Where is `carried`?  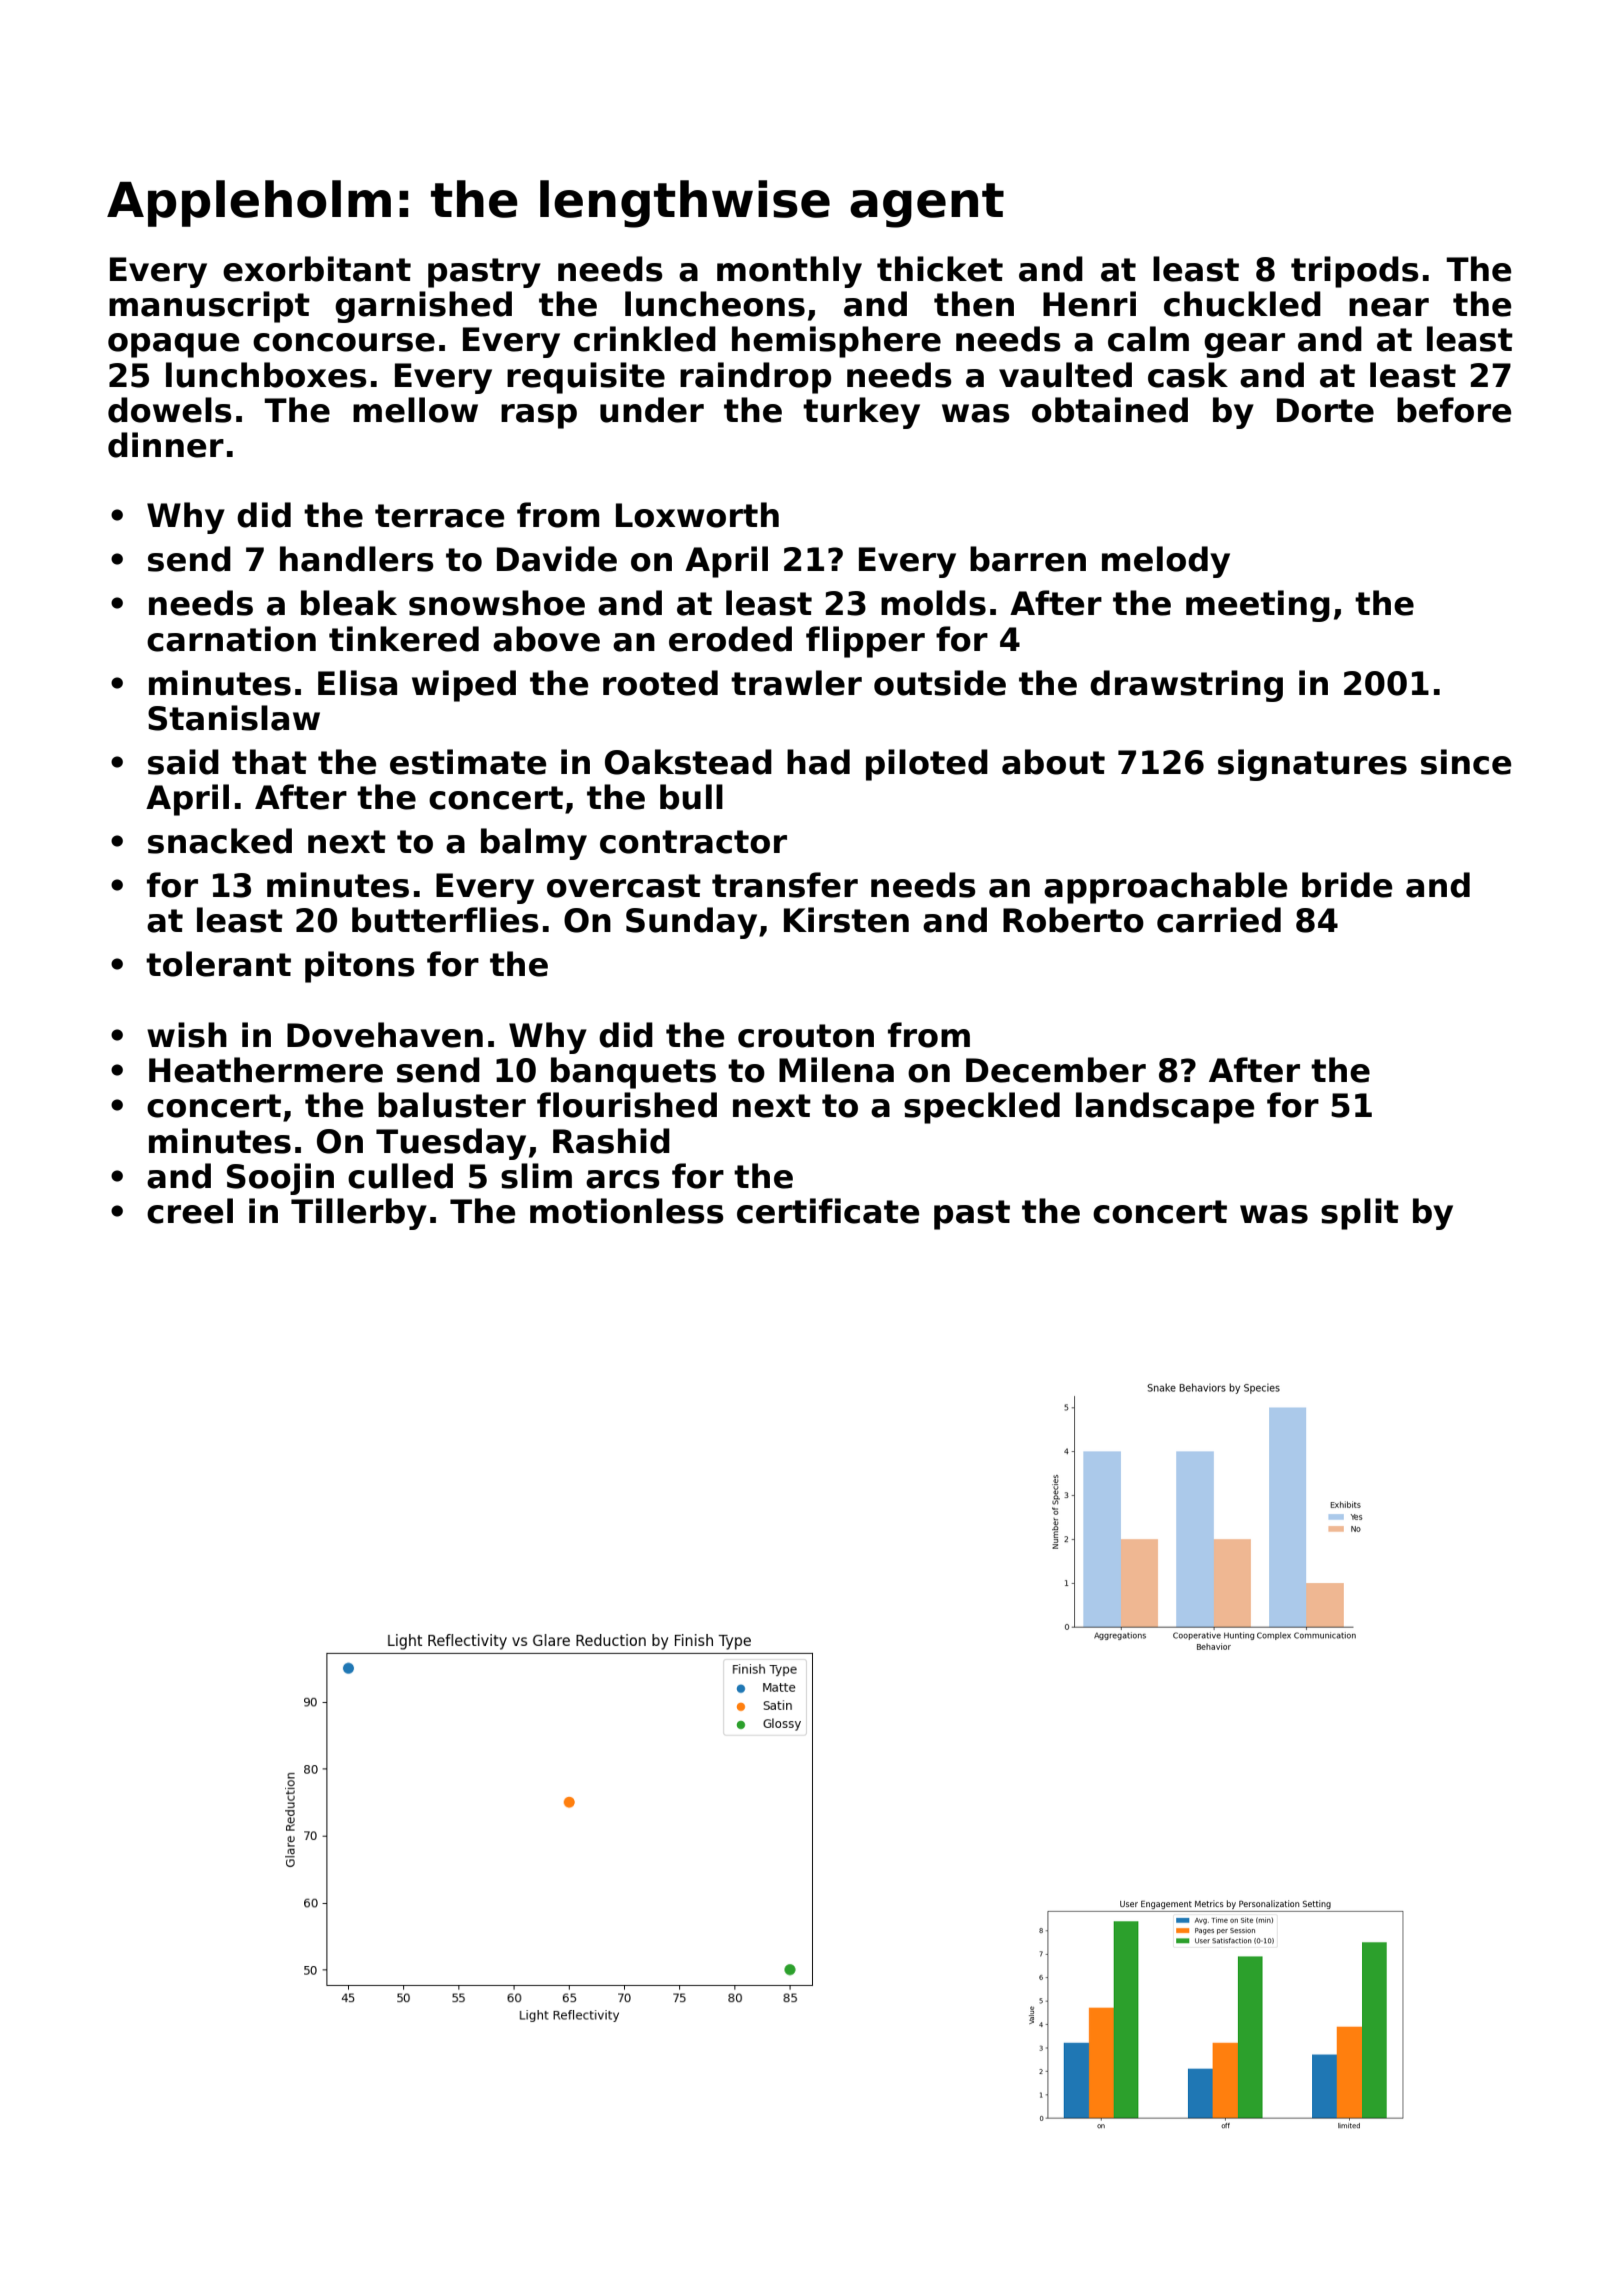 carried is located at coordinates (1219, 920).
